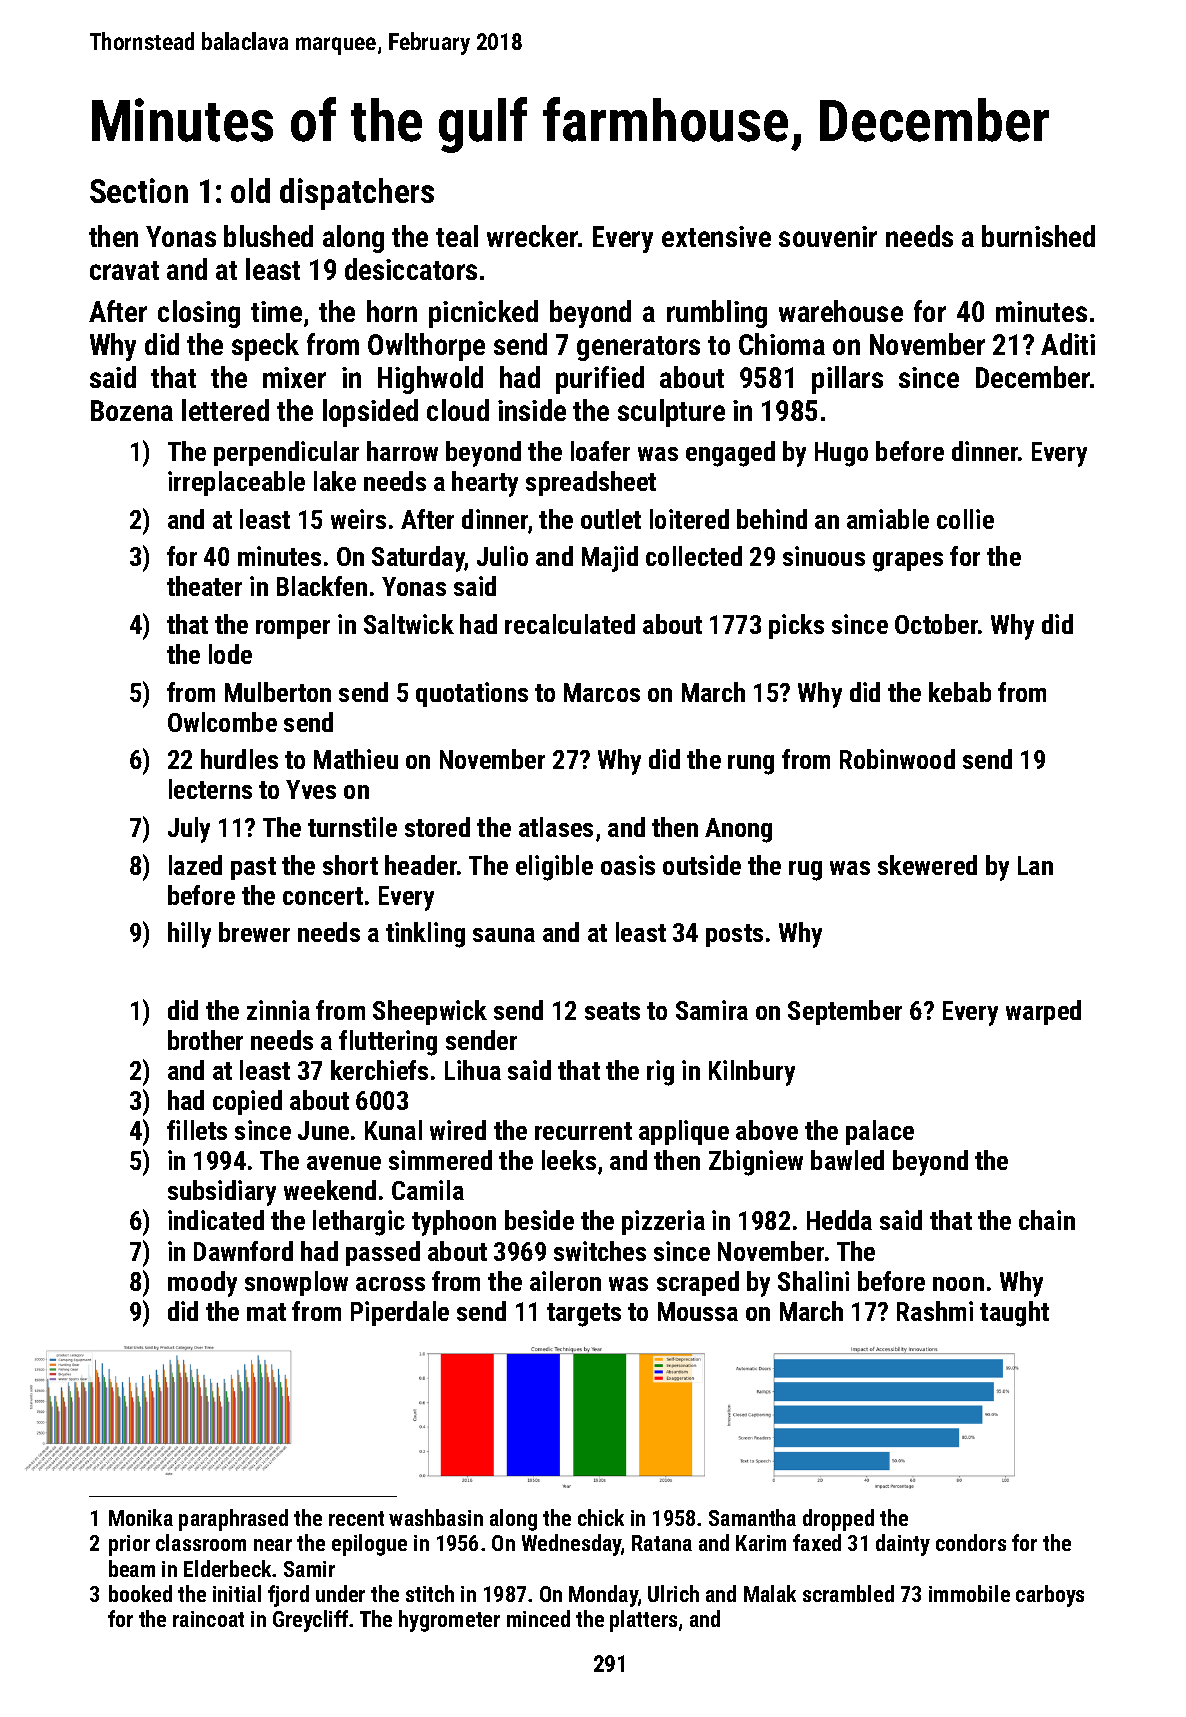 The width and height of the screenshot is (1186, 1717). I want to click on kerchiefs, so click(379, 1070).
